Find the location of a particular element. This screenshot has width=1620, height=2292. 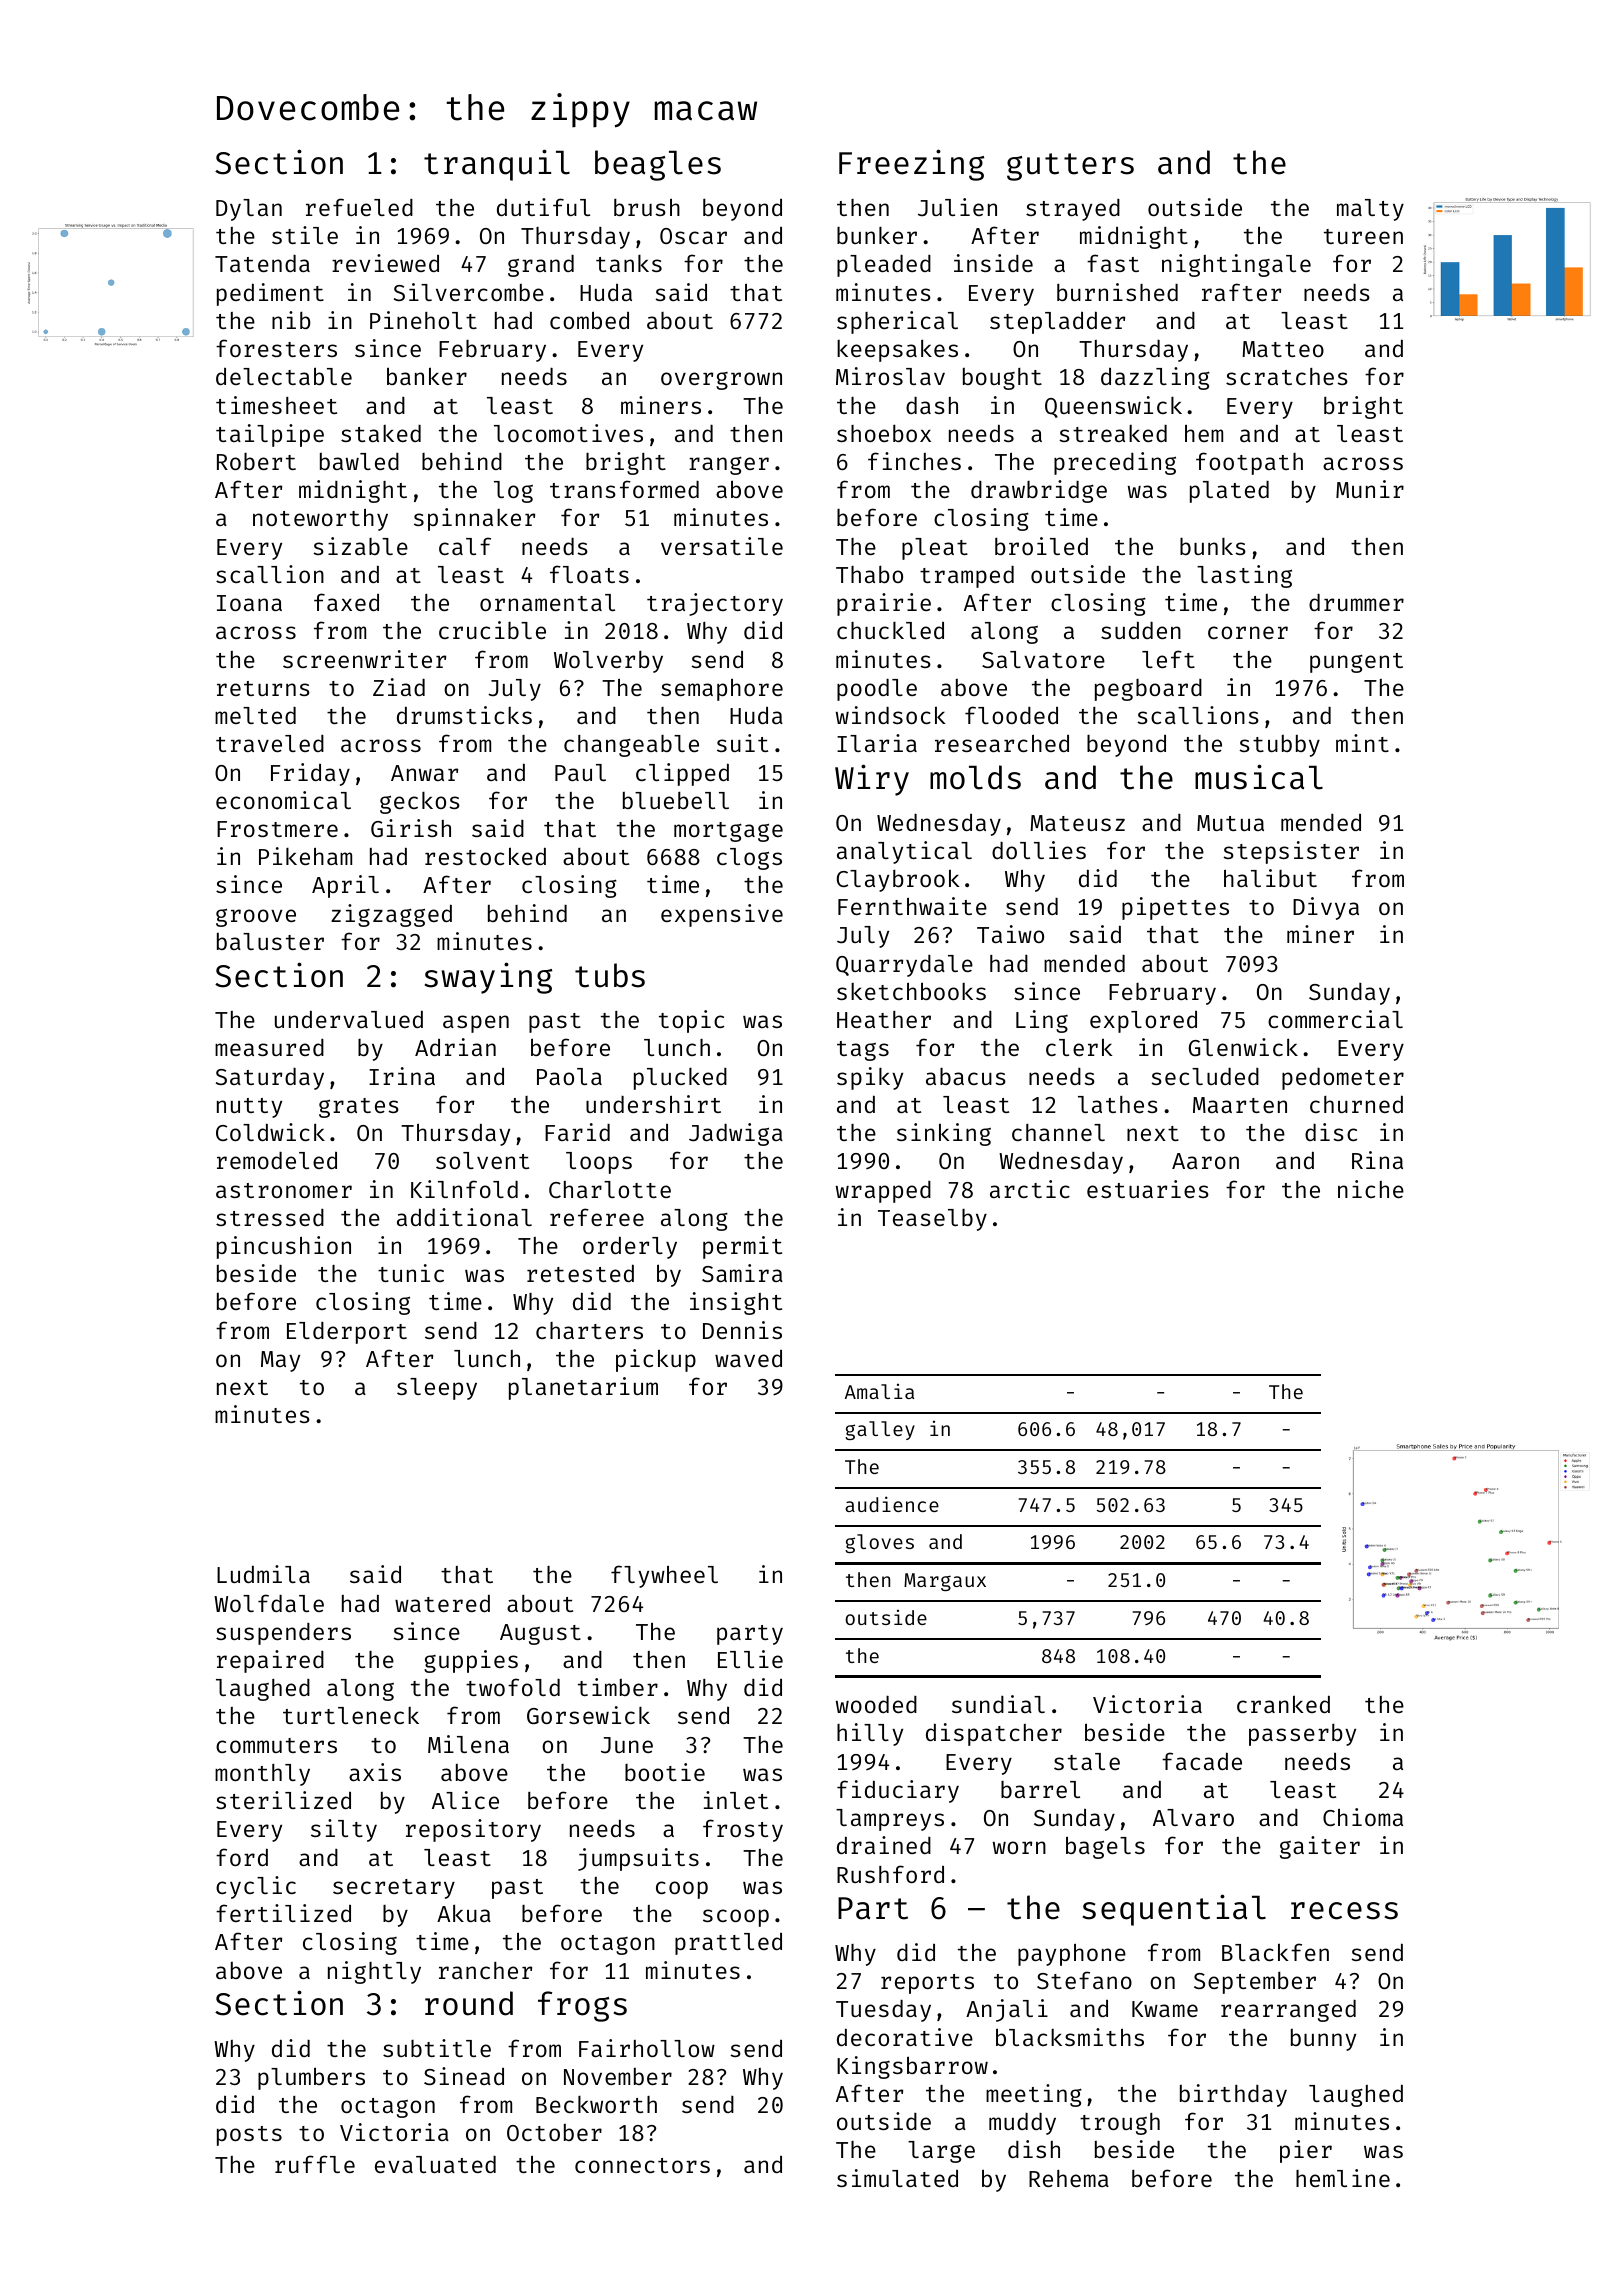

facade is located at coordinates (1202, 1761).
